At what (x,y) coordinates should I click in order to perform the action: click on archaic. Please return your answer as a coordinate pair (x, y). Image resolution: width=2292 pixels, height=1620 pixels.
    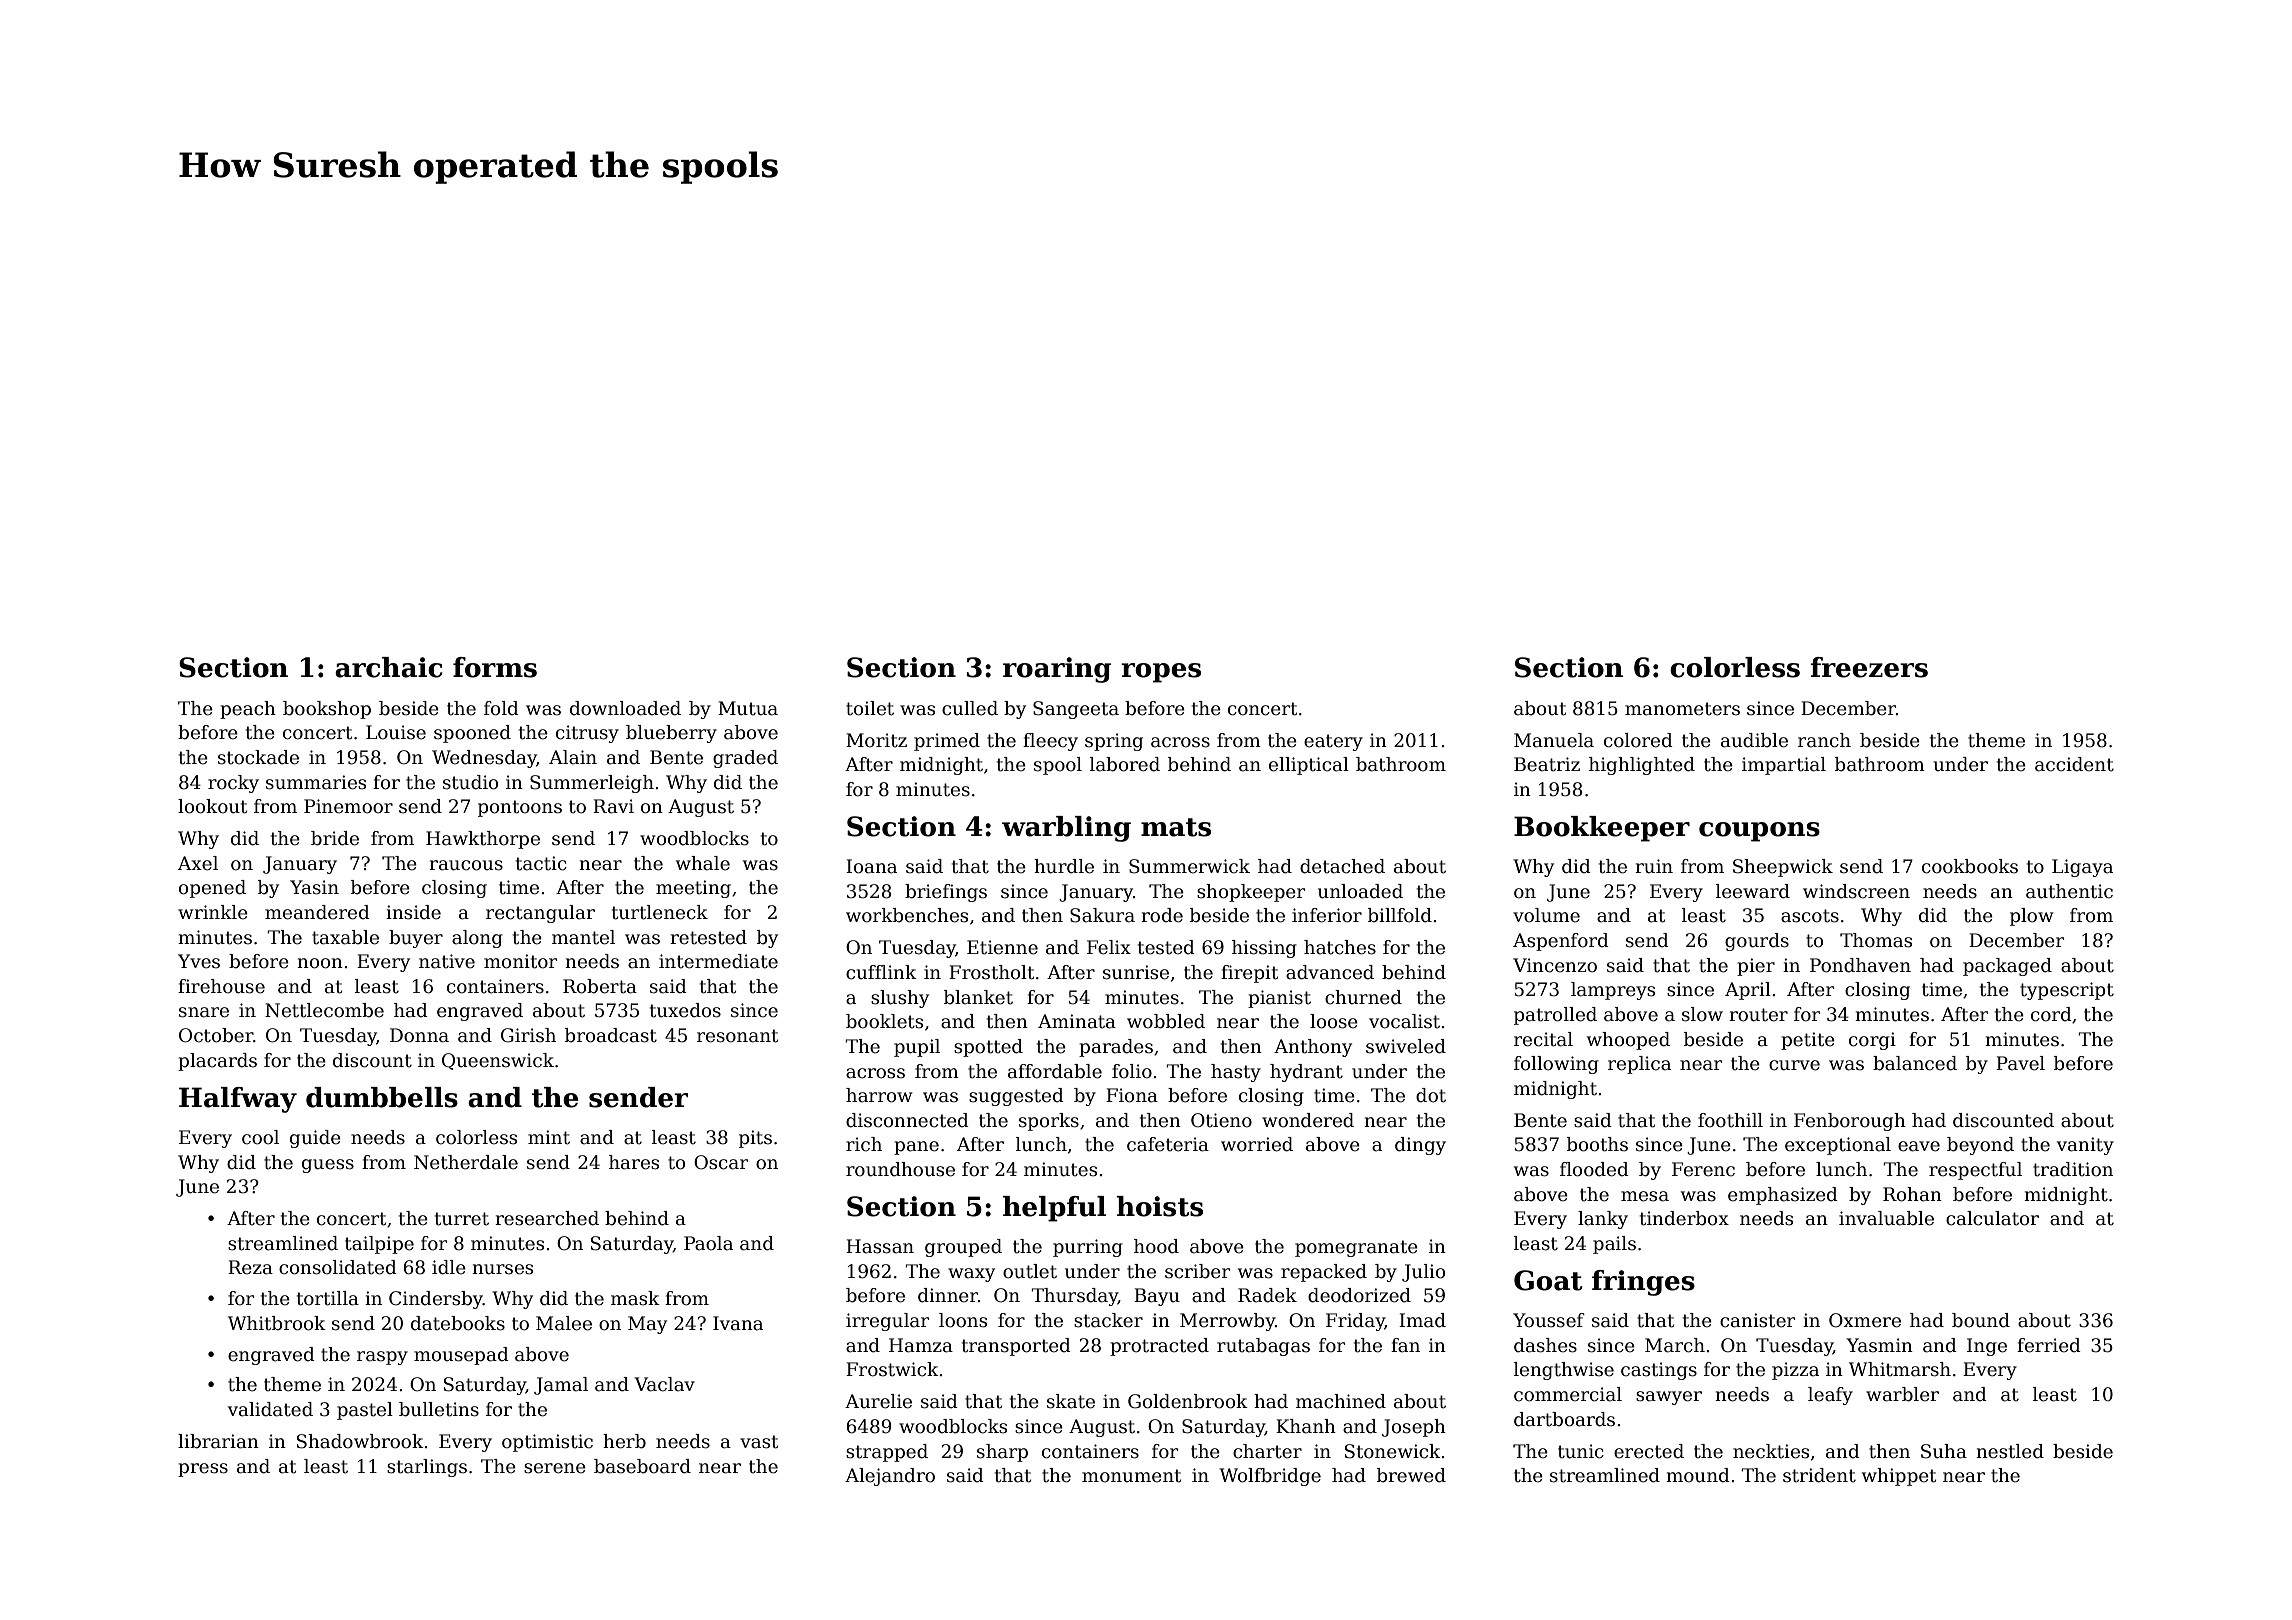
    Looking at the image, I should click on (389, 667).
